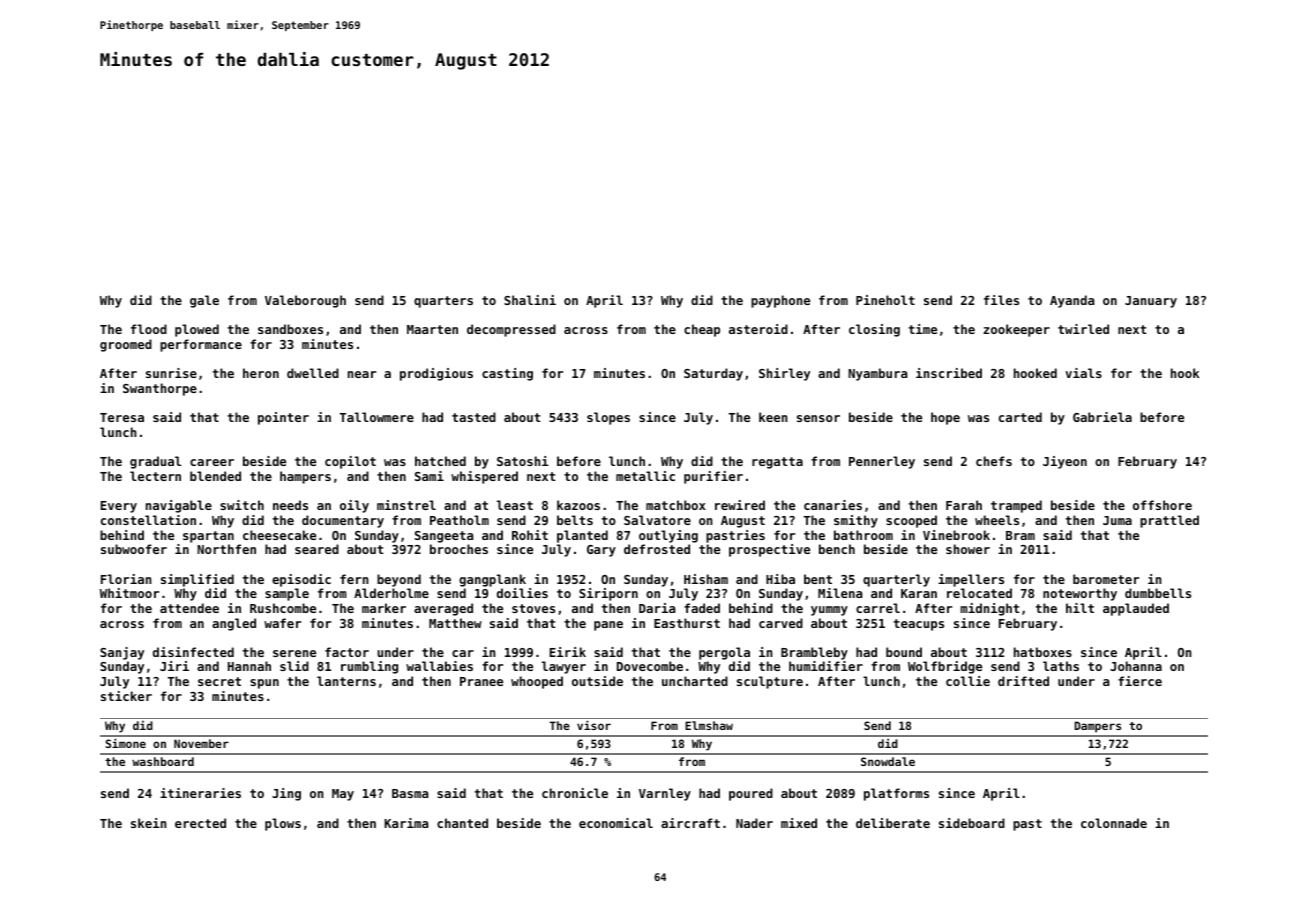  Describe the element at coordinates (350, 462) in the image. I see `copilot` at that location.
